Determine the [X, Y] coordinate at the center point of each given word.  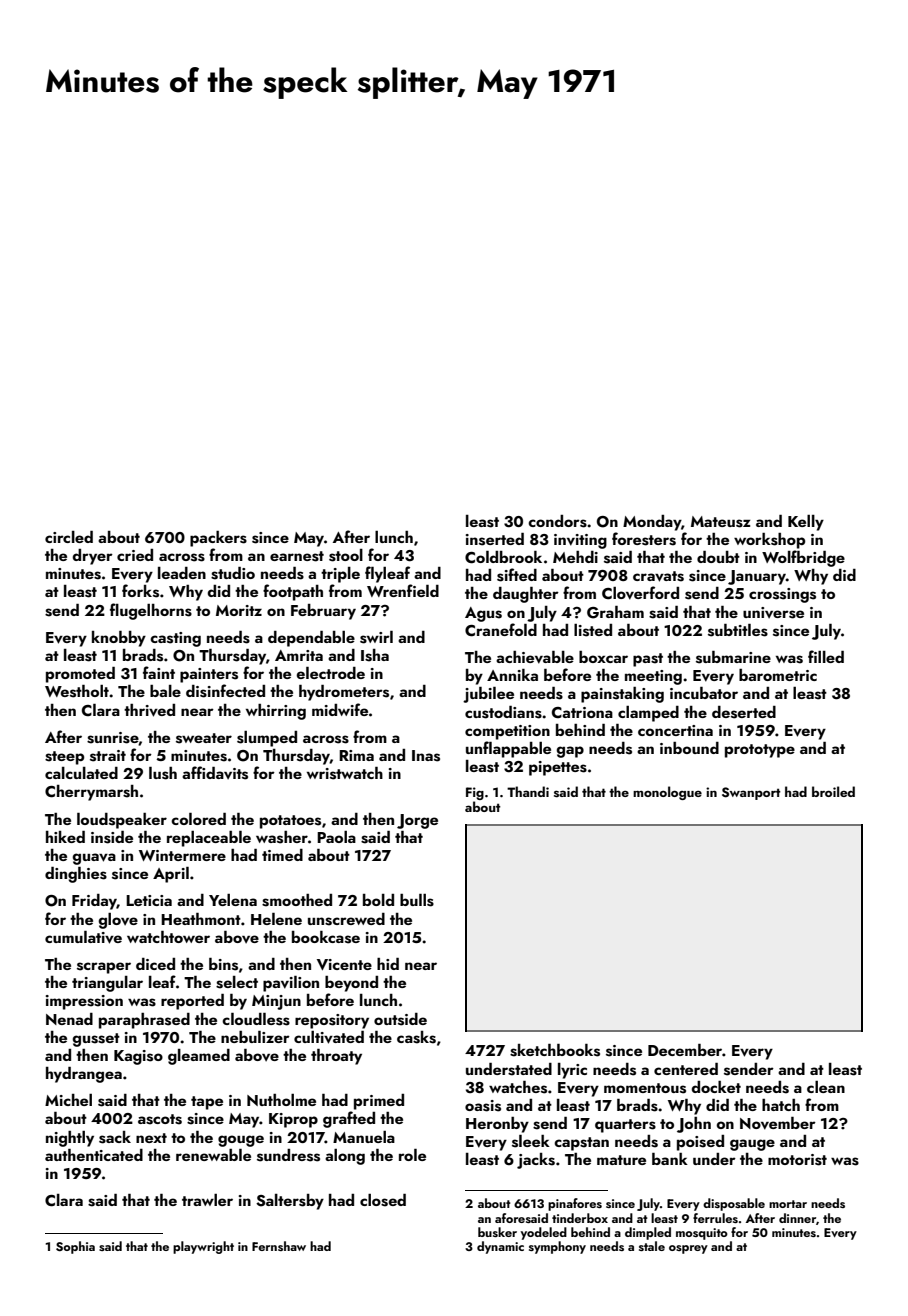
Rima [356, 755]
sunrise [113, 738]
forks [140, 591]
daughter [526, 595]
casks [416, 1037]
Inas [426, 756]
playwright [203, 1247]
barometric [778, 675]
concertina [675, 730]
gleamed [199, 1057]
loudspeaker [122, 821]
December [685, 1050]
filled [826, 656]
